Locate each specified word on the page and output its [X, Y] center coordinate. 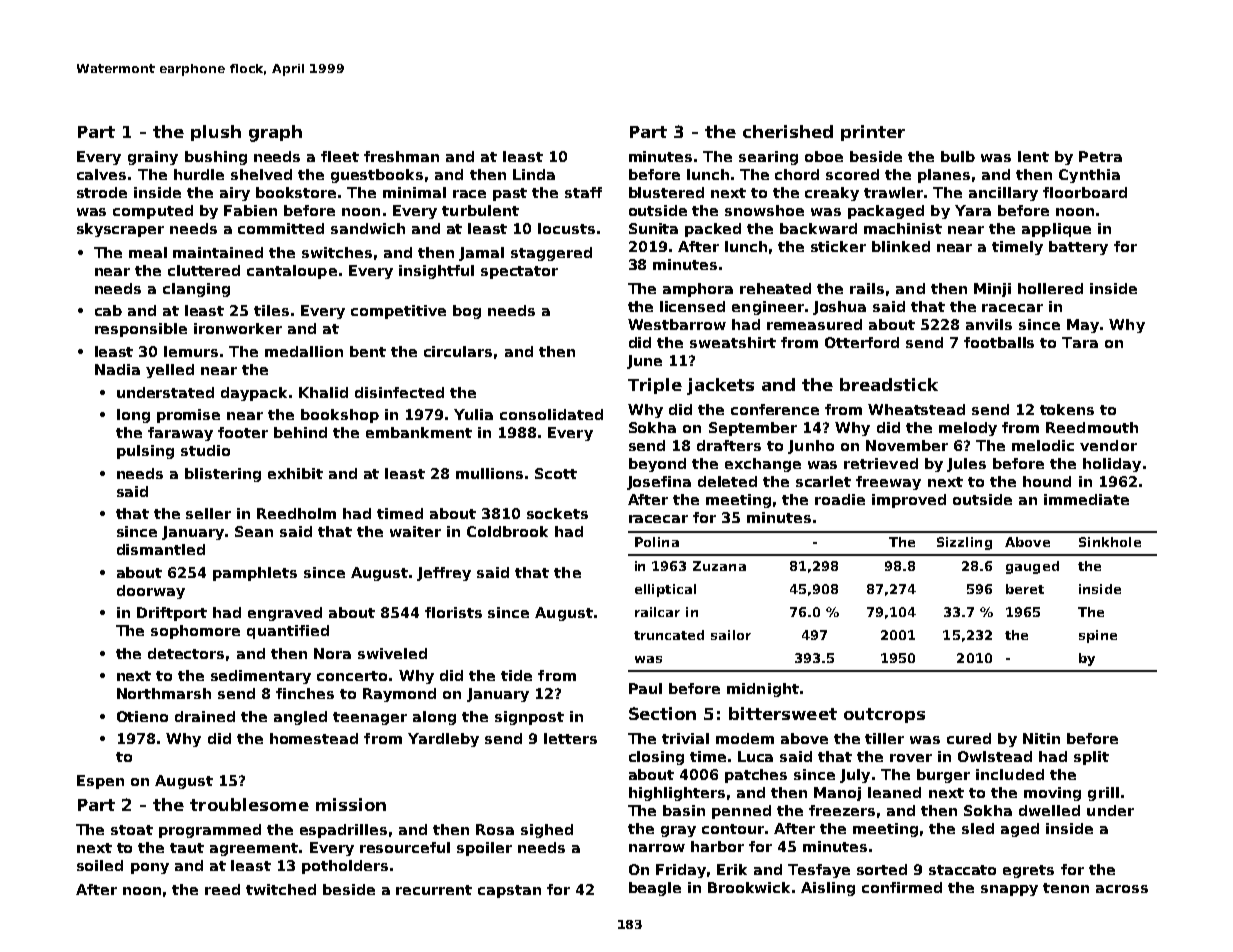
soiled [100, 865]
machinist [903, 228]
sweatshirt [733, 342]
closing [656, 758]
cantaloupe [292, 272]
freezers [842, 810]
